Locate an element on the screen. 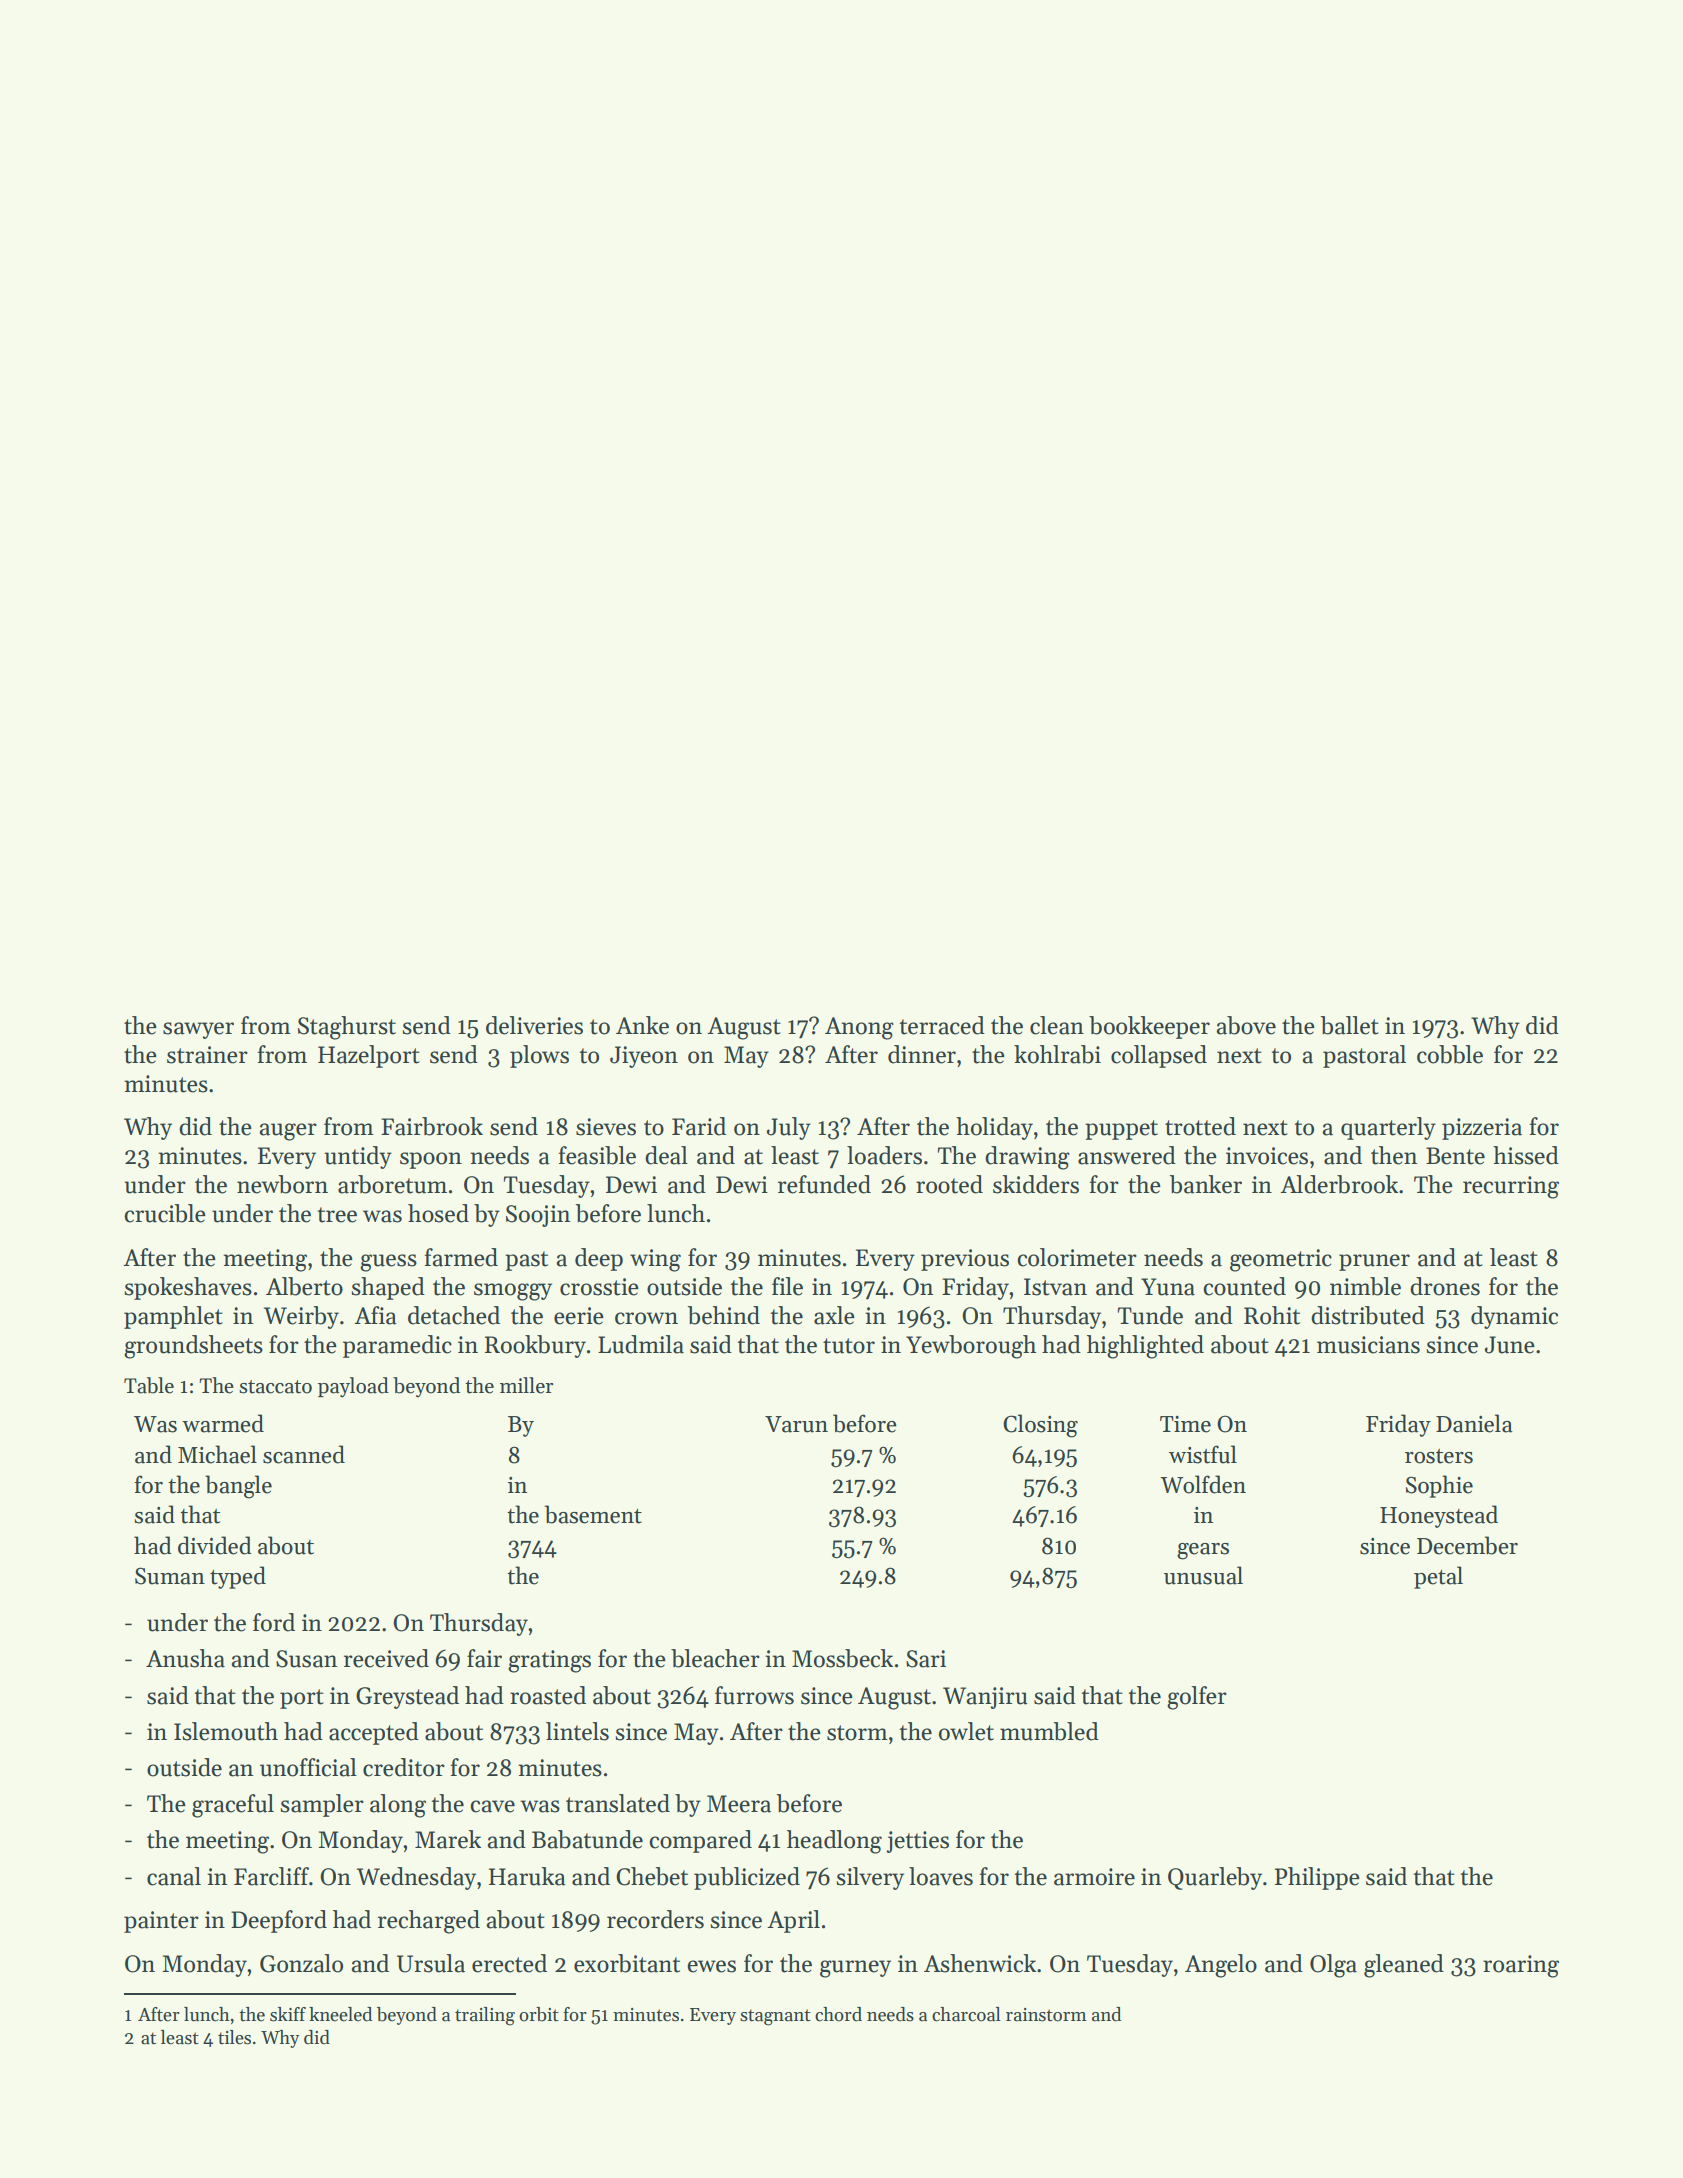 This screenshot has height=2178, width=1683. dynamic is located at coordinates (1514, 1317).
